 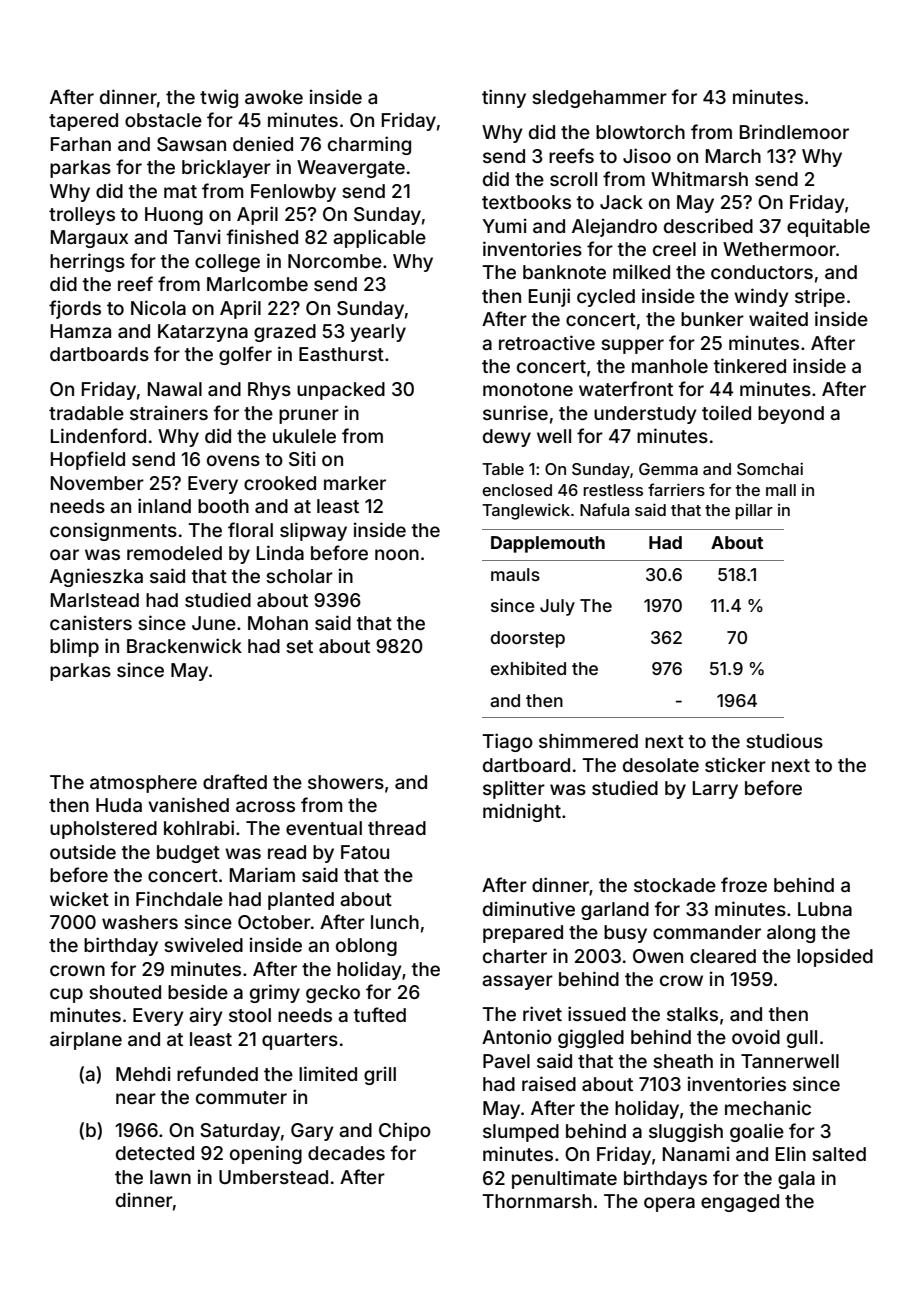 I want to click on Agnieszka, so click(x=96, y=577).
